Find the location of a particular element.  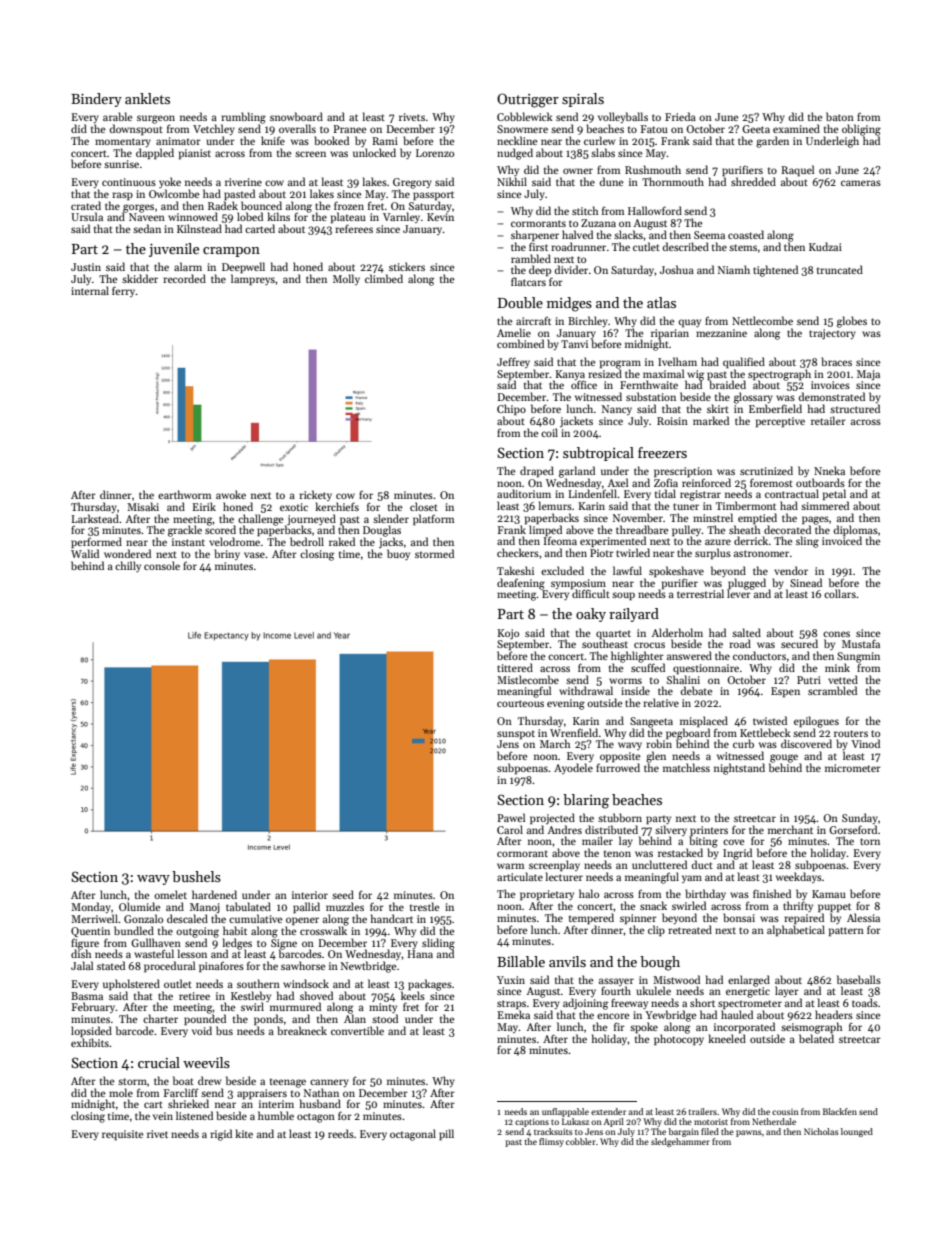

anklets is located at coordinates (147, 98).
